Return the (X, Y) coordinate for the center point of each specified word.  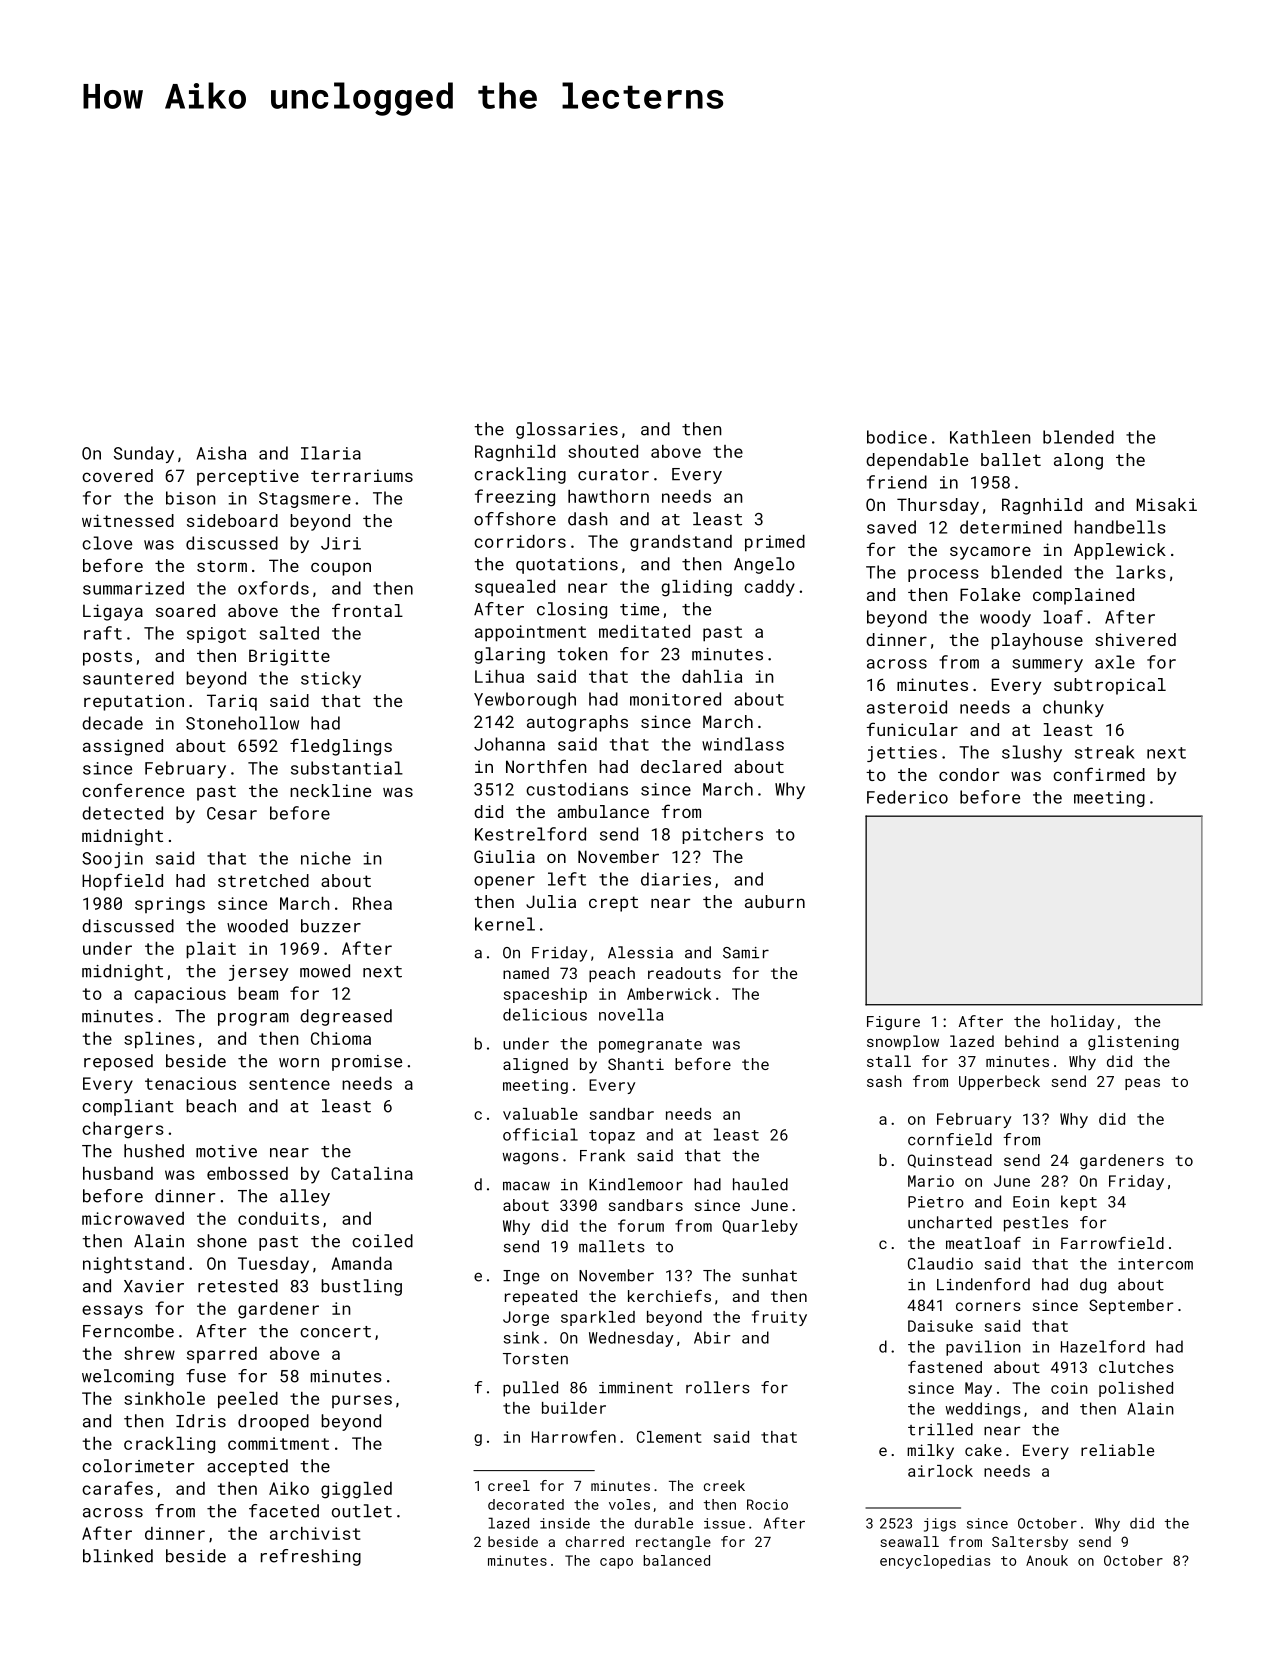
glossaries (567, 430)
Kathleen (990, 437)
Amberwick (669, 994)
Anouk (1047, 1560)
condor (969, 774)
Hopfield (122, 882)
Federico (907, 797)
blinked (118, 1556)
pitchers (722, 835)
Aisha (221, 453)
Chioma (341, 1038)
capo (616, 1563)
